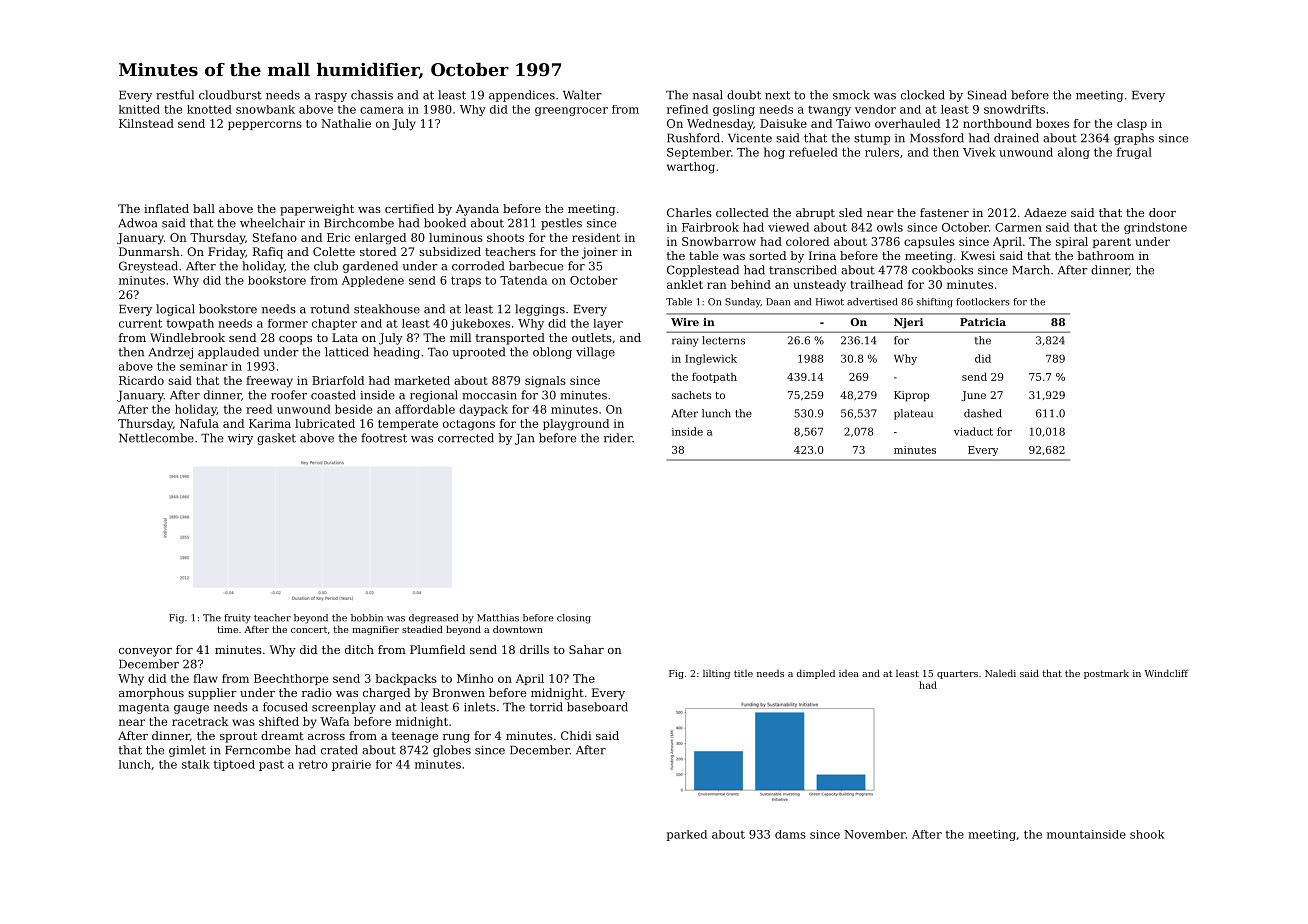 The width and height of the document is (1308, 924). Describe the element at coordinates (148, 267) in the document. I see `Greystead` at that location.
